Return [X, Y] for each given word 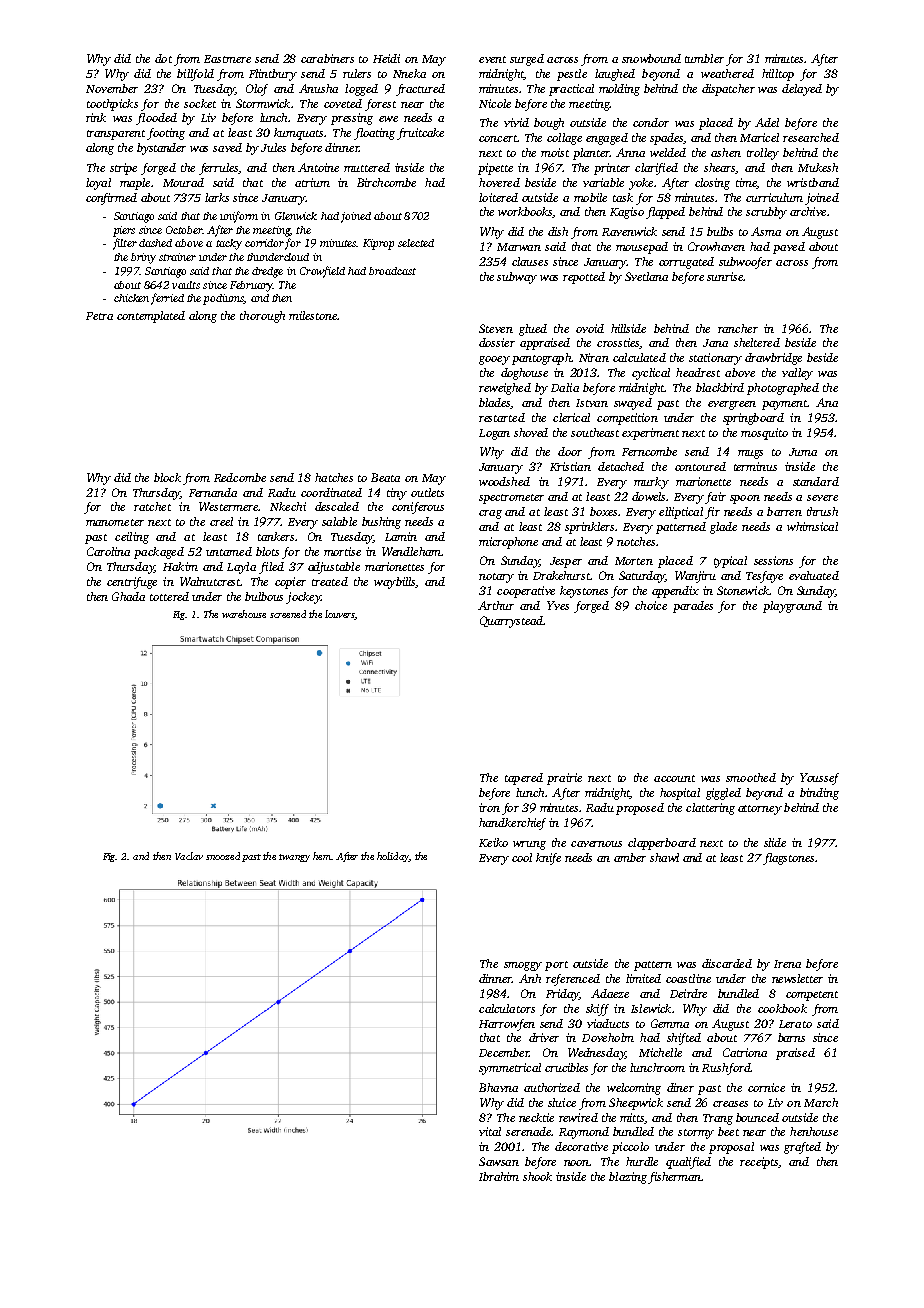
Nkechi [288, 506]
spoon [745, 499]
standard [816, 481]
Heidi [386, 58]
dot [163, 58]
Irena [787, 964]
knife [548, 859]
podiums [223, 299]
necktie [536, 1117]
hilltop [778, 75]
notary [496, 578]
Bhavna [498, 1087]
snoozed [223, 856]
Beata [385, 477]
